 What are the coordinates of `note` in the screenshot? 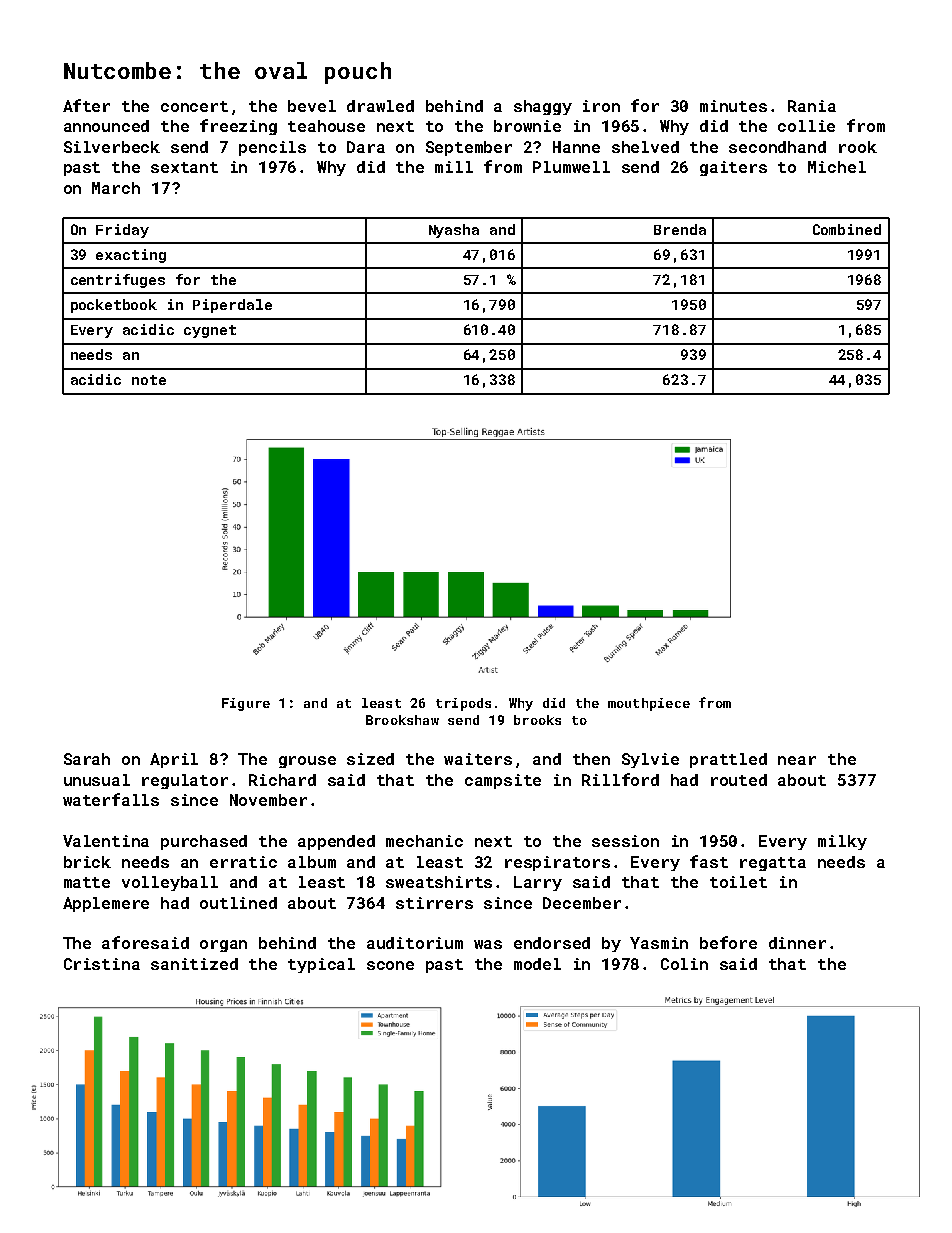 It's located at (149, 380).
